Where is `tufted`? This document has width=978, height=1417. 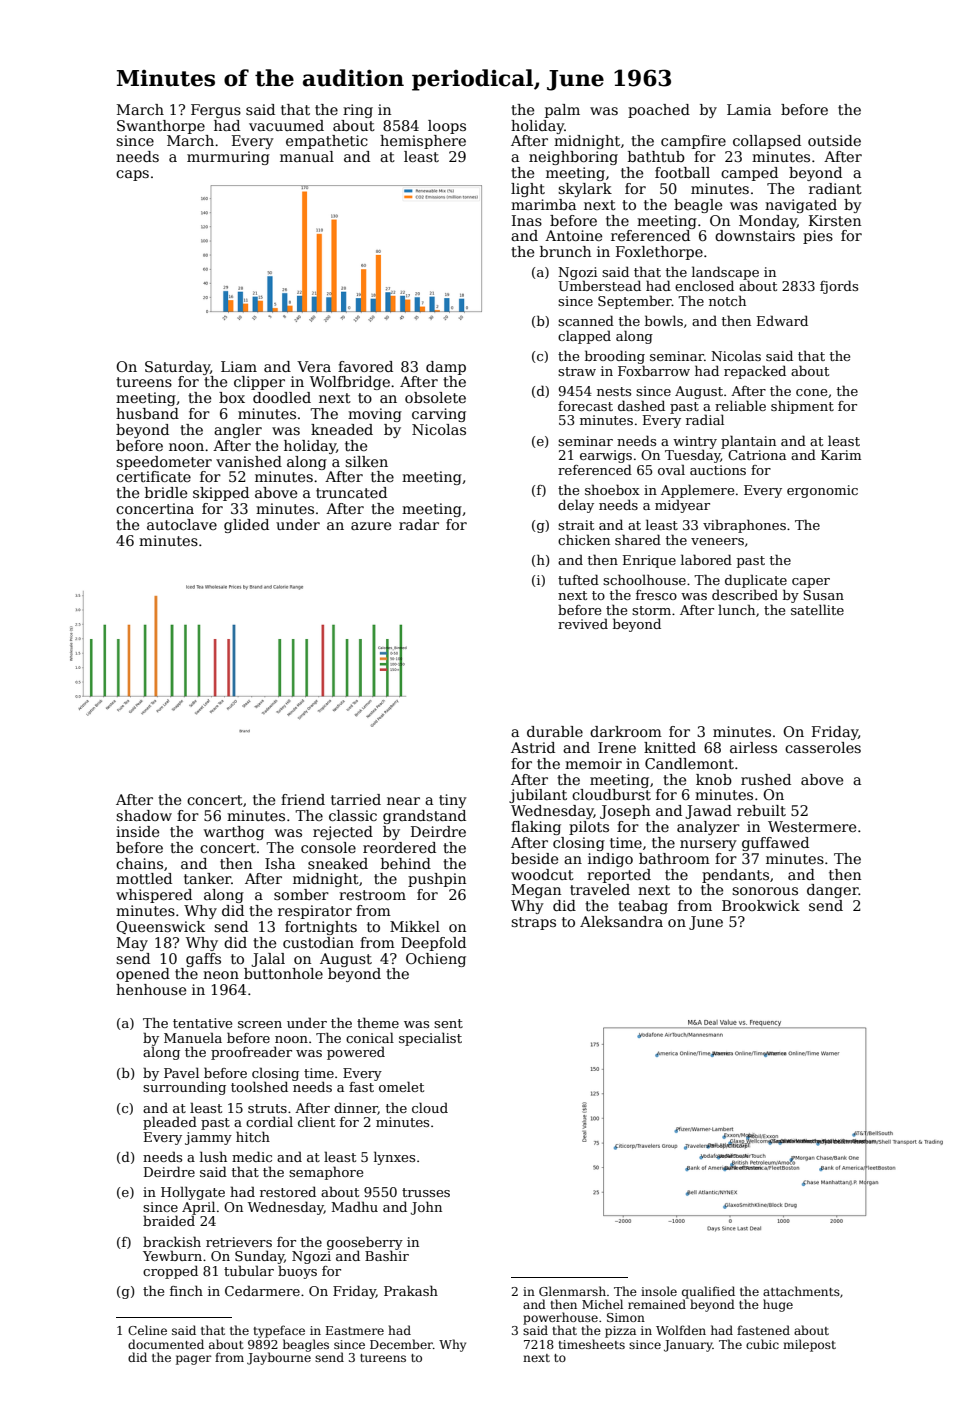
tufted is located at coordinates (578, 579).
